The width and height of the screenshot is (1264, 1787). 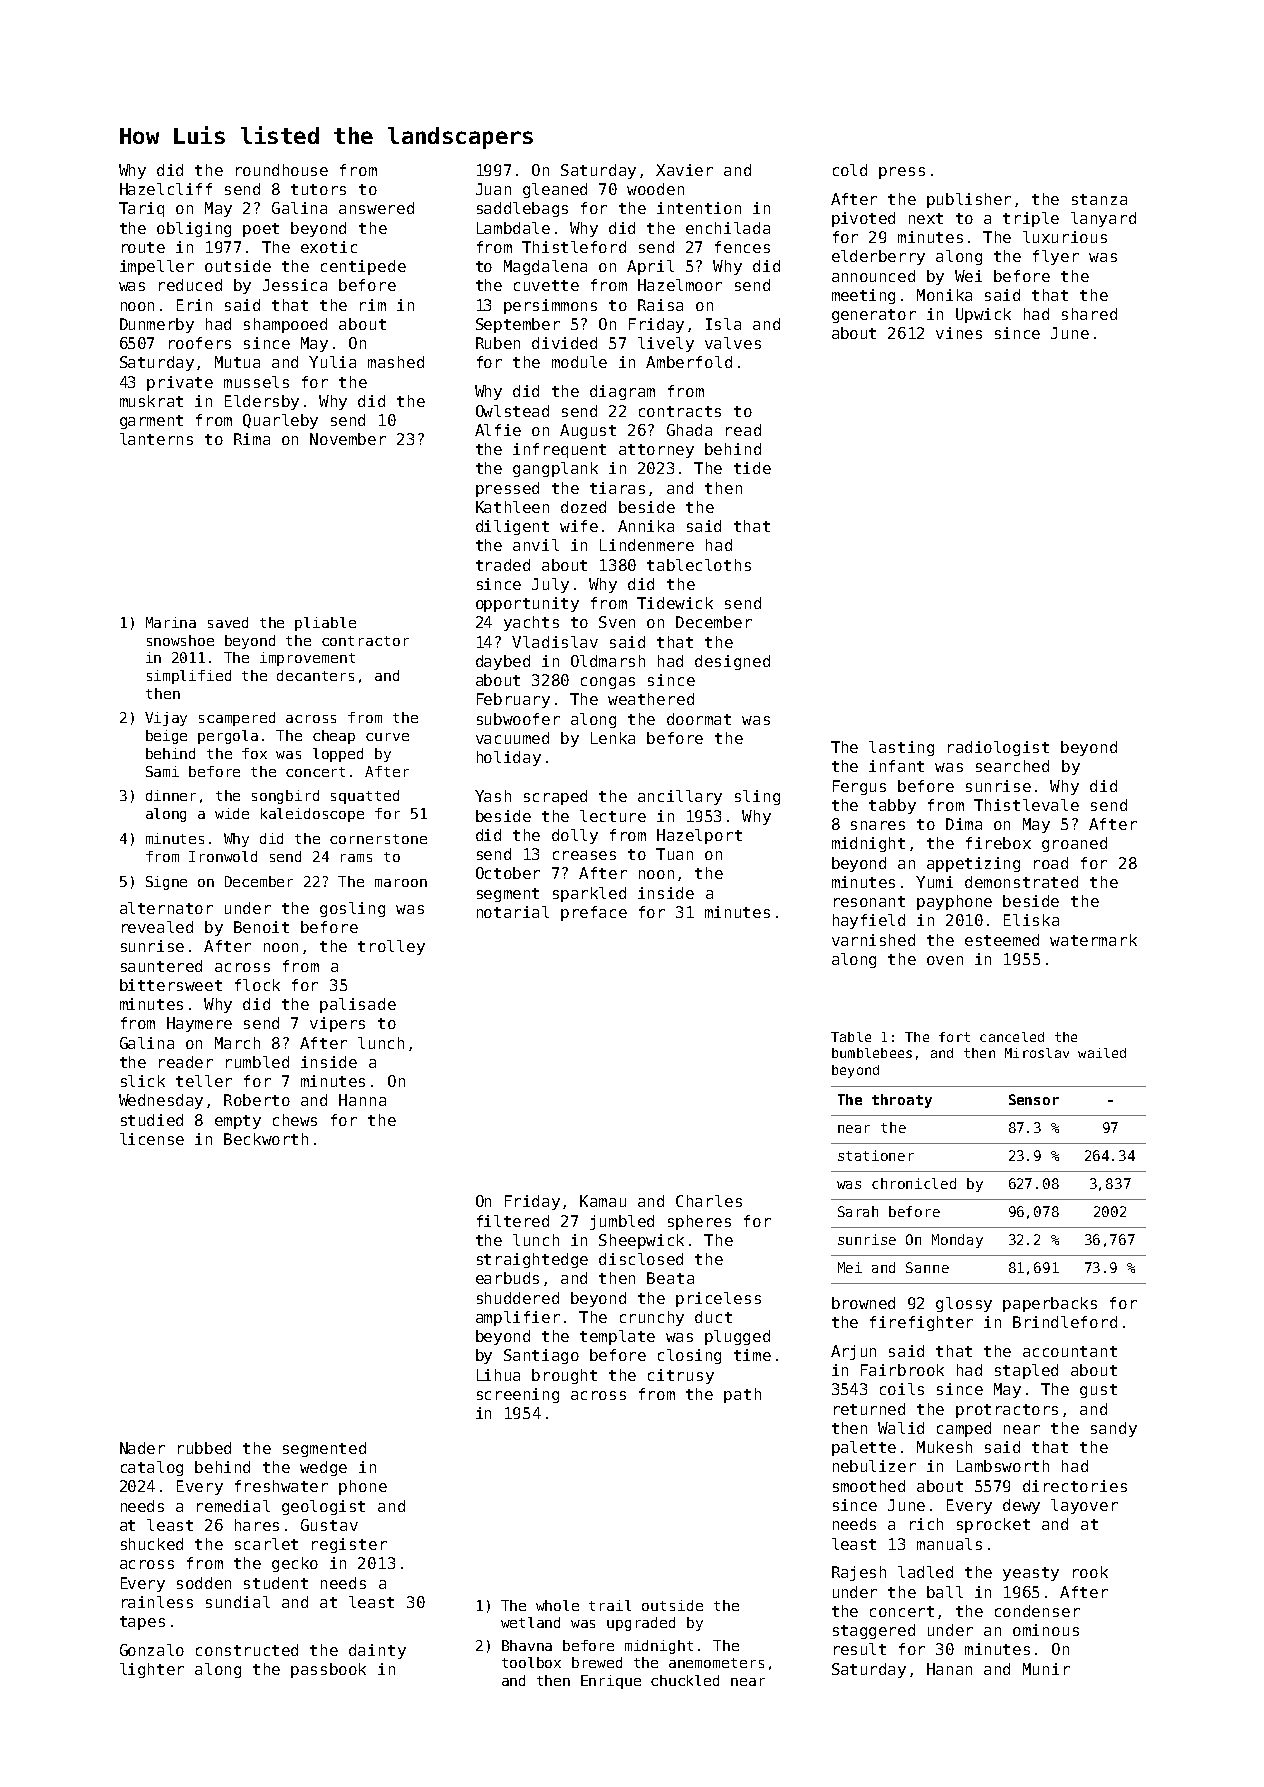 I want to click on route, so click(x=143, y=247).
